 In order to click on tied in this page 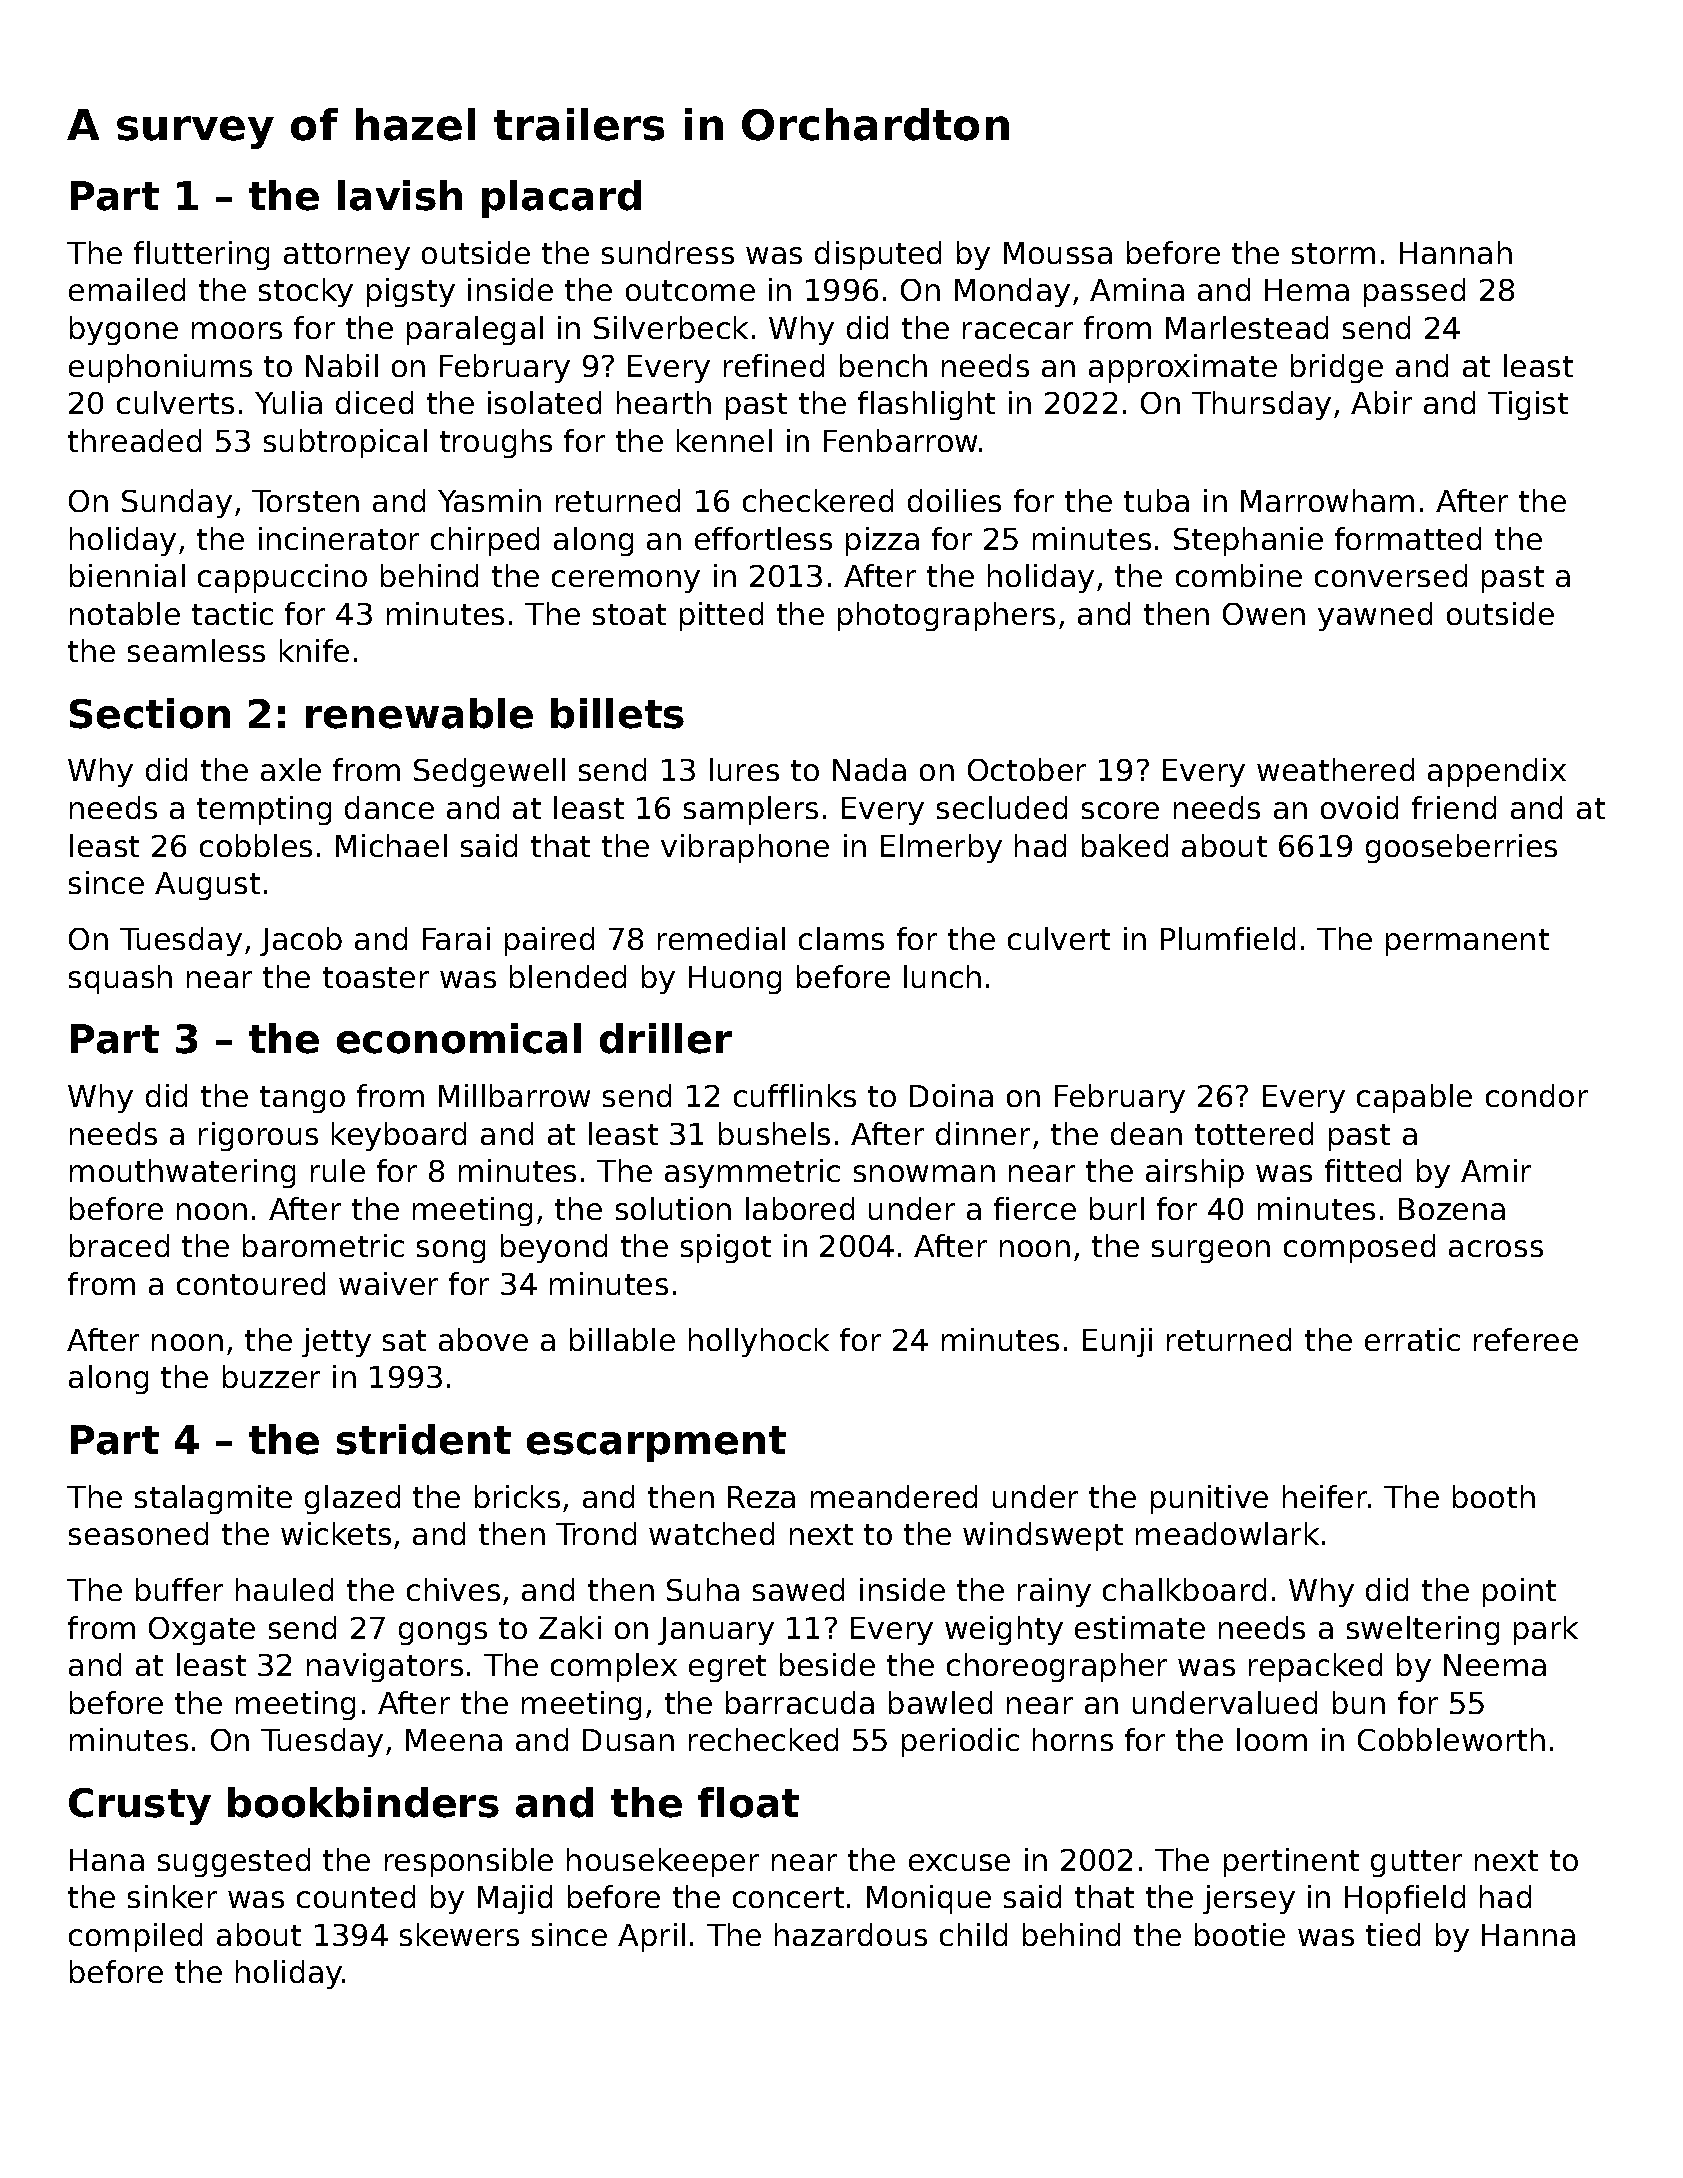, I will do `click(1393, 1934)`.
